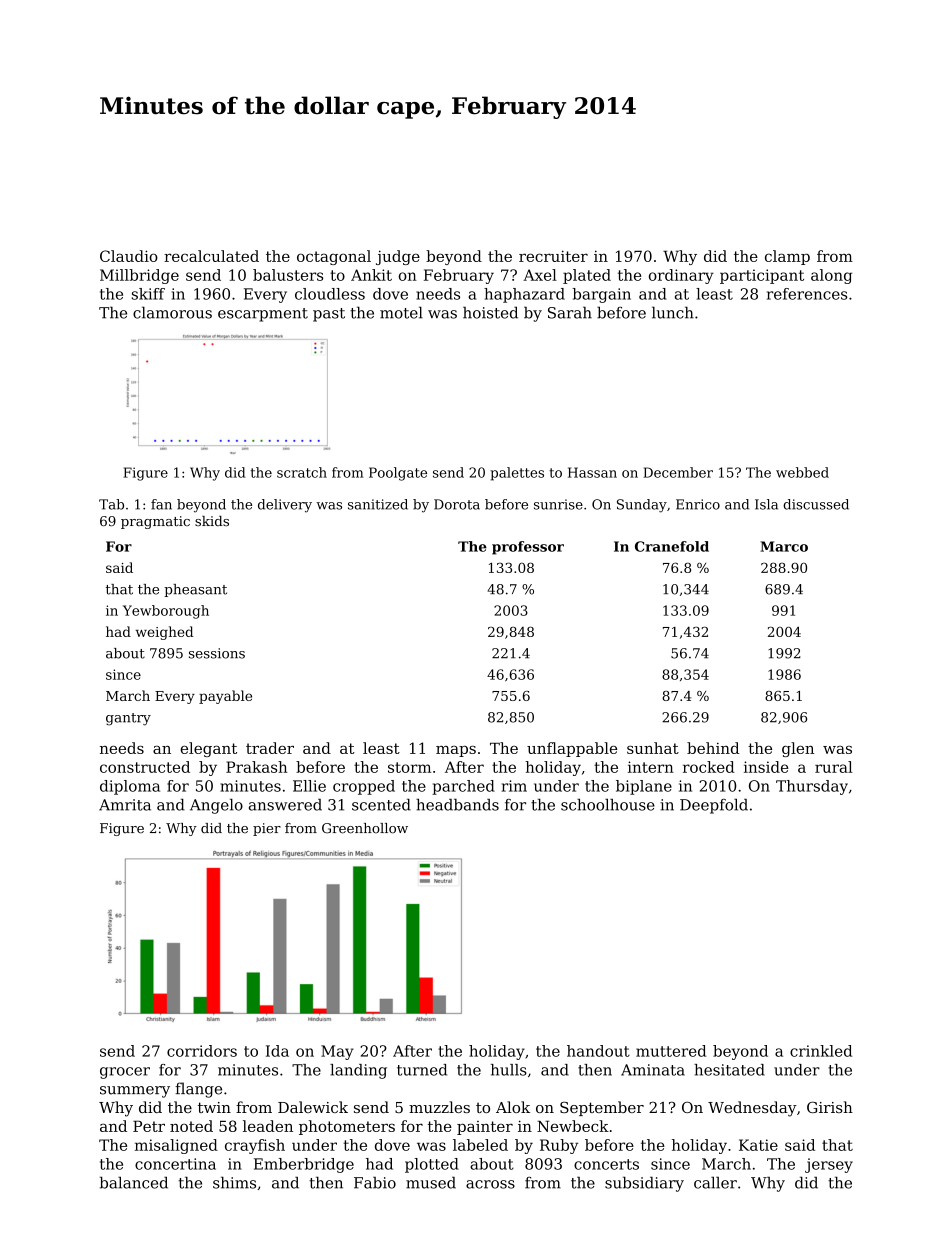  I want to click on Cranefold, so click(672, 546).
